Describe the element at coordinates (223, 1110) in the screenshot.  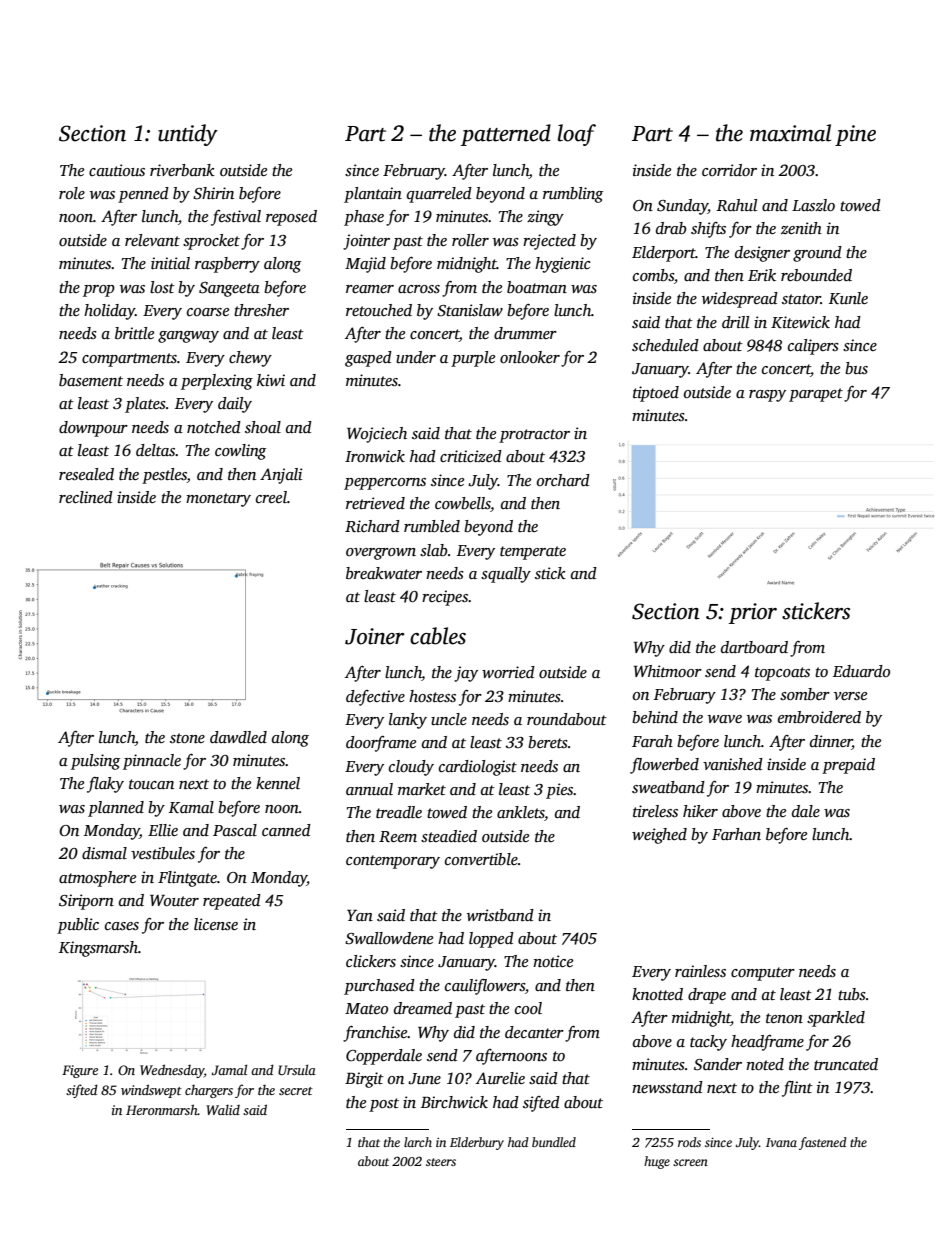
I see `Walid` at that location.
